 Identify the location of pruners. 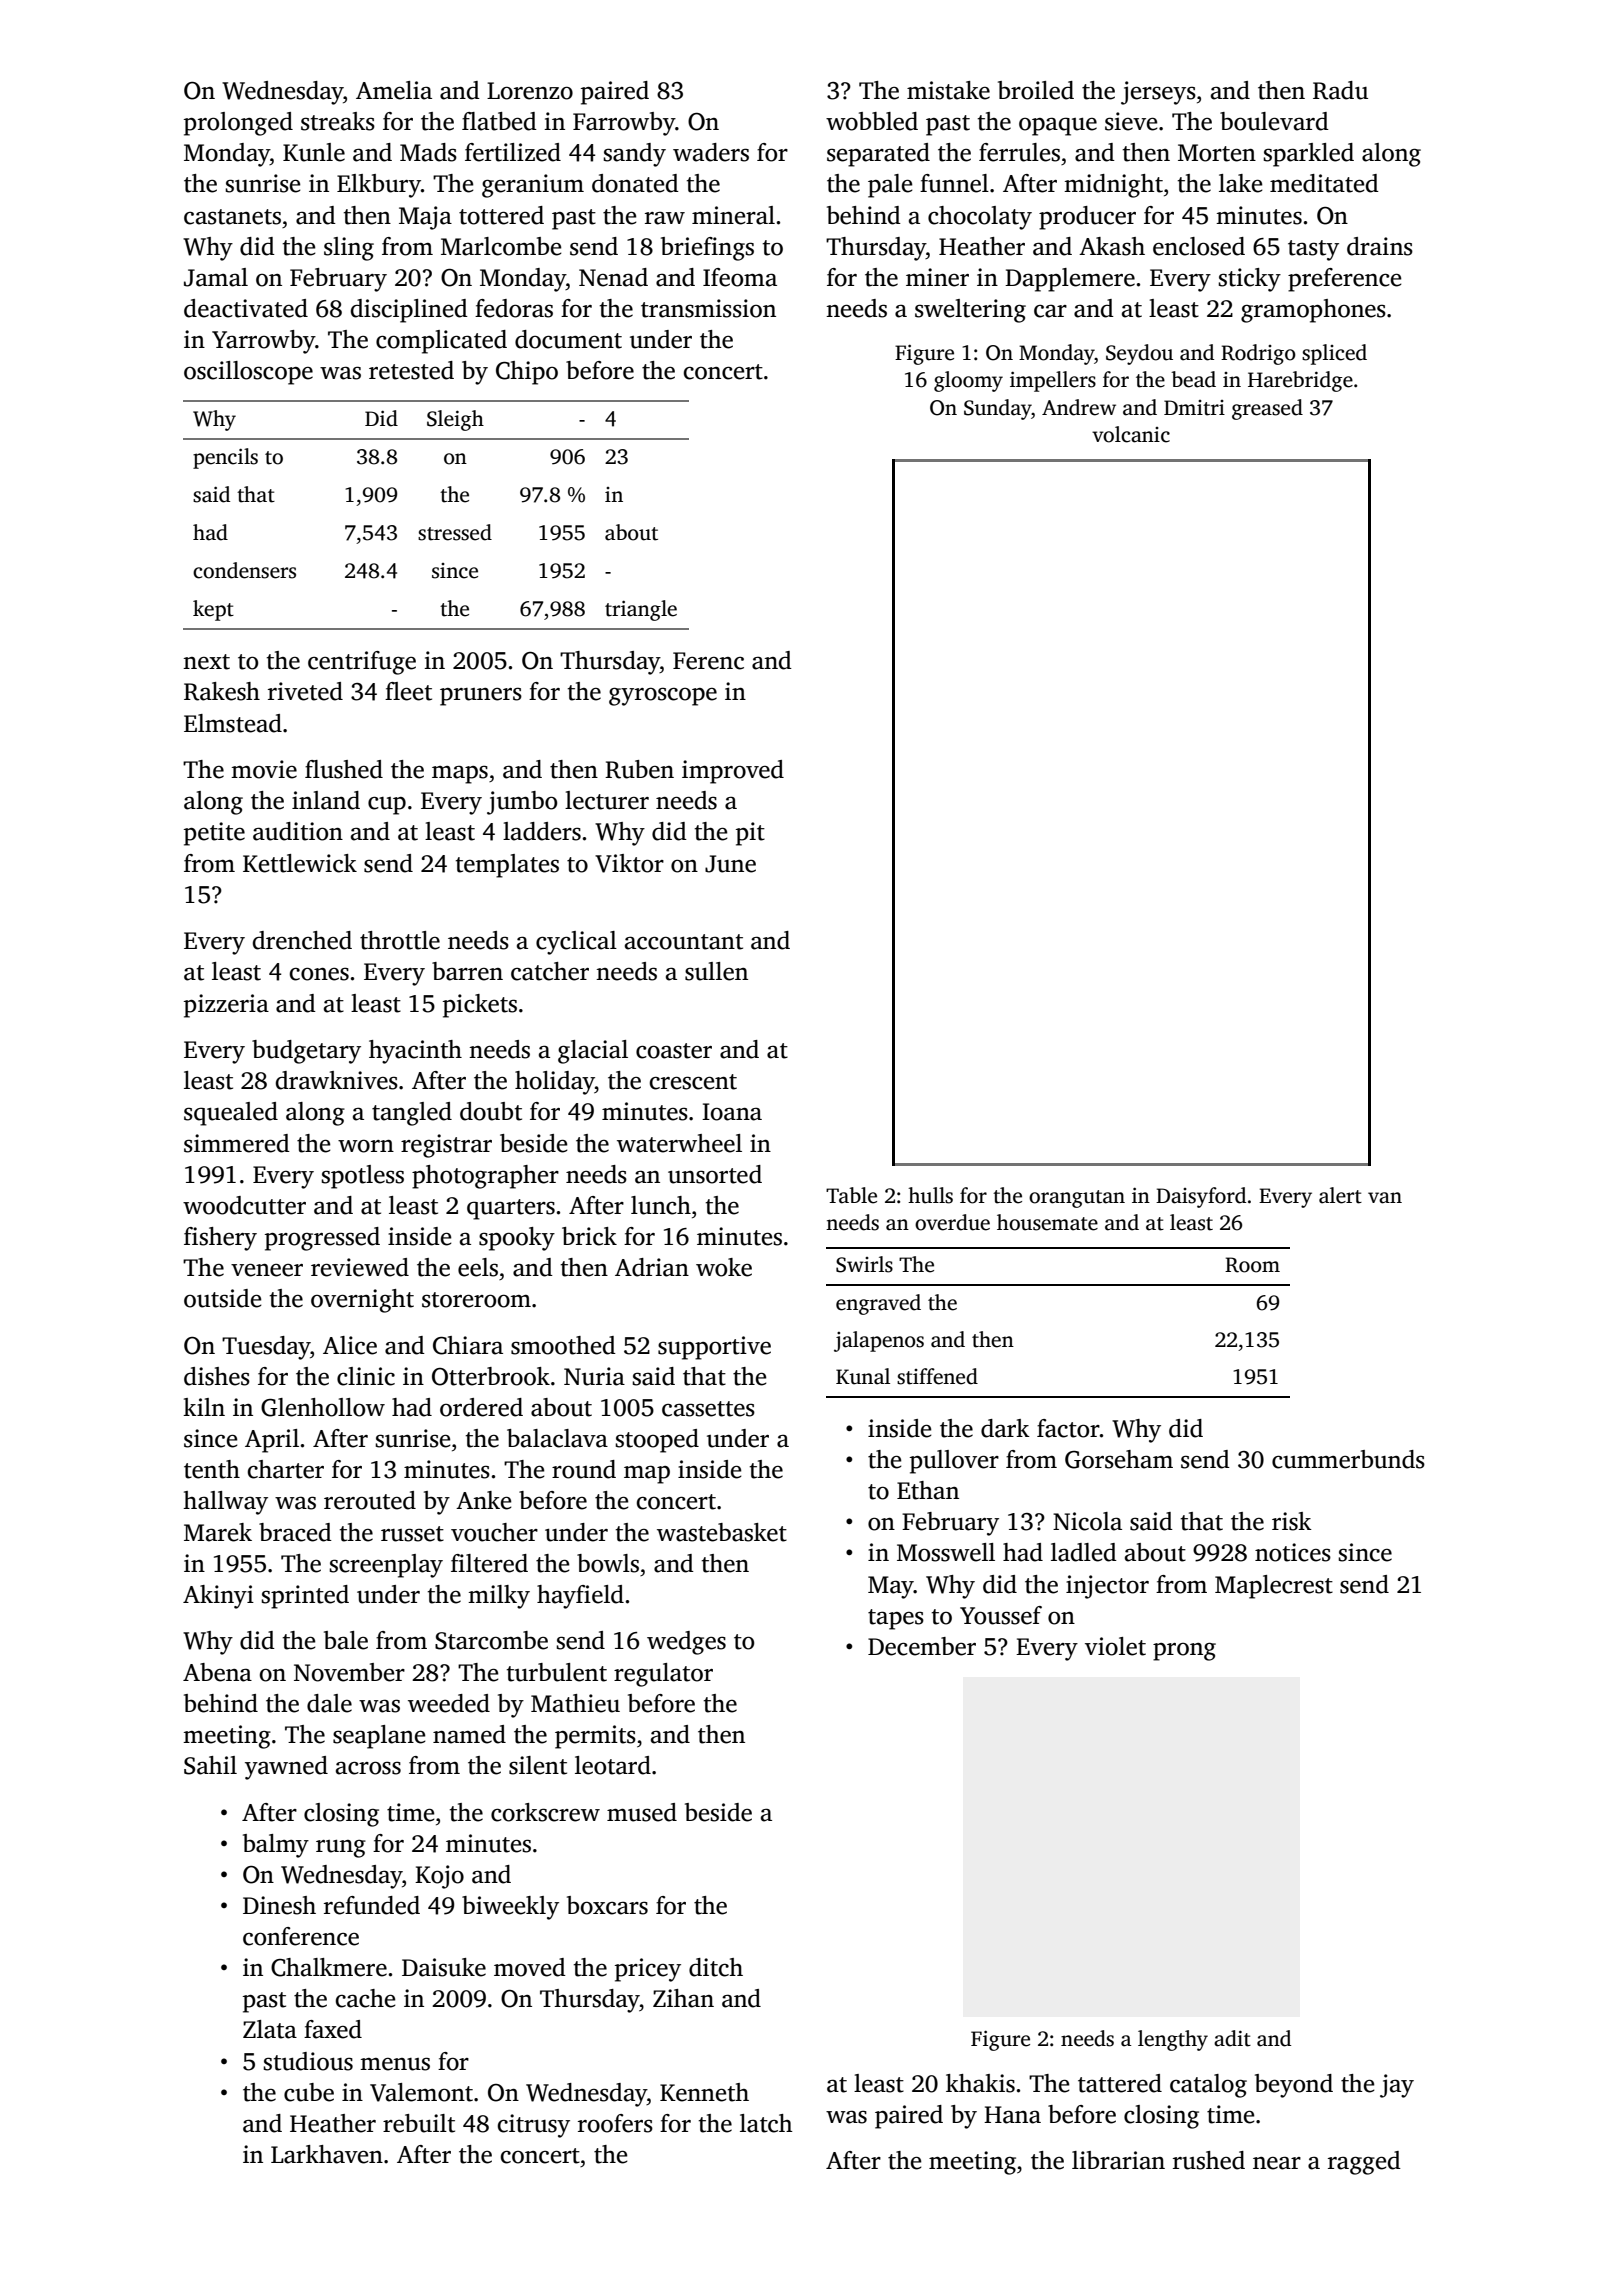
(481, 696).
